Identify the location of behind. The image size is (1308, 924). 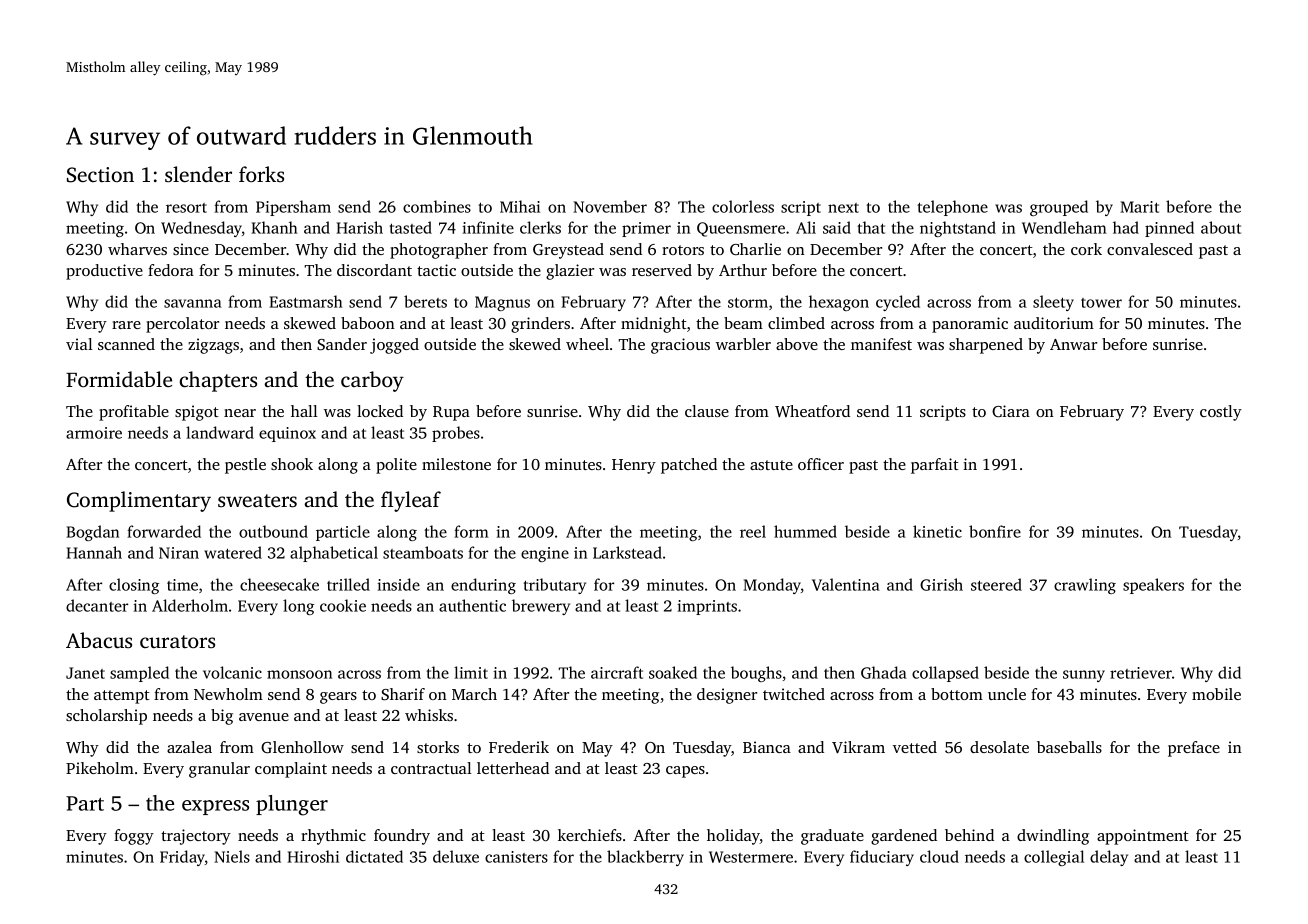
(969, 835).
